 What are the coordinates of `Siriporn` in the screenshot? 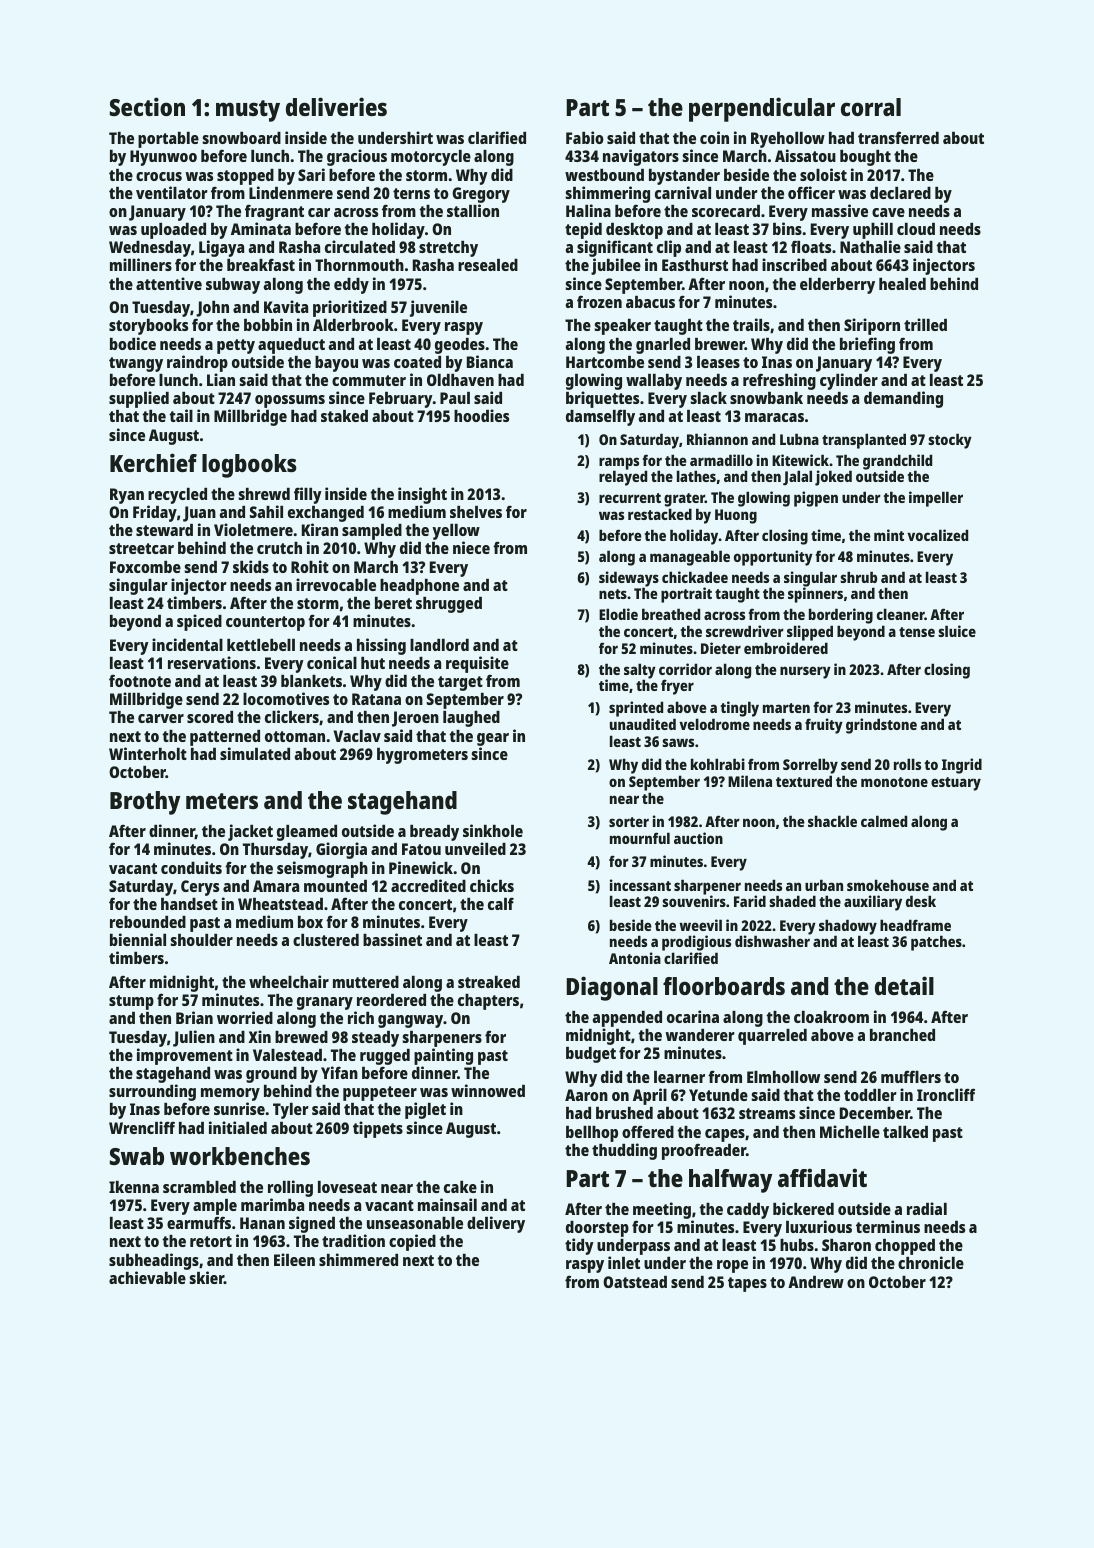 It's located at (872, 326).
